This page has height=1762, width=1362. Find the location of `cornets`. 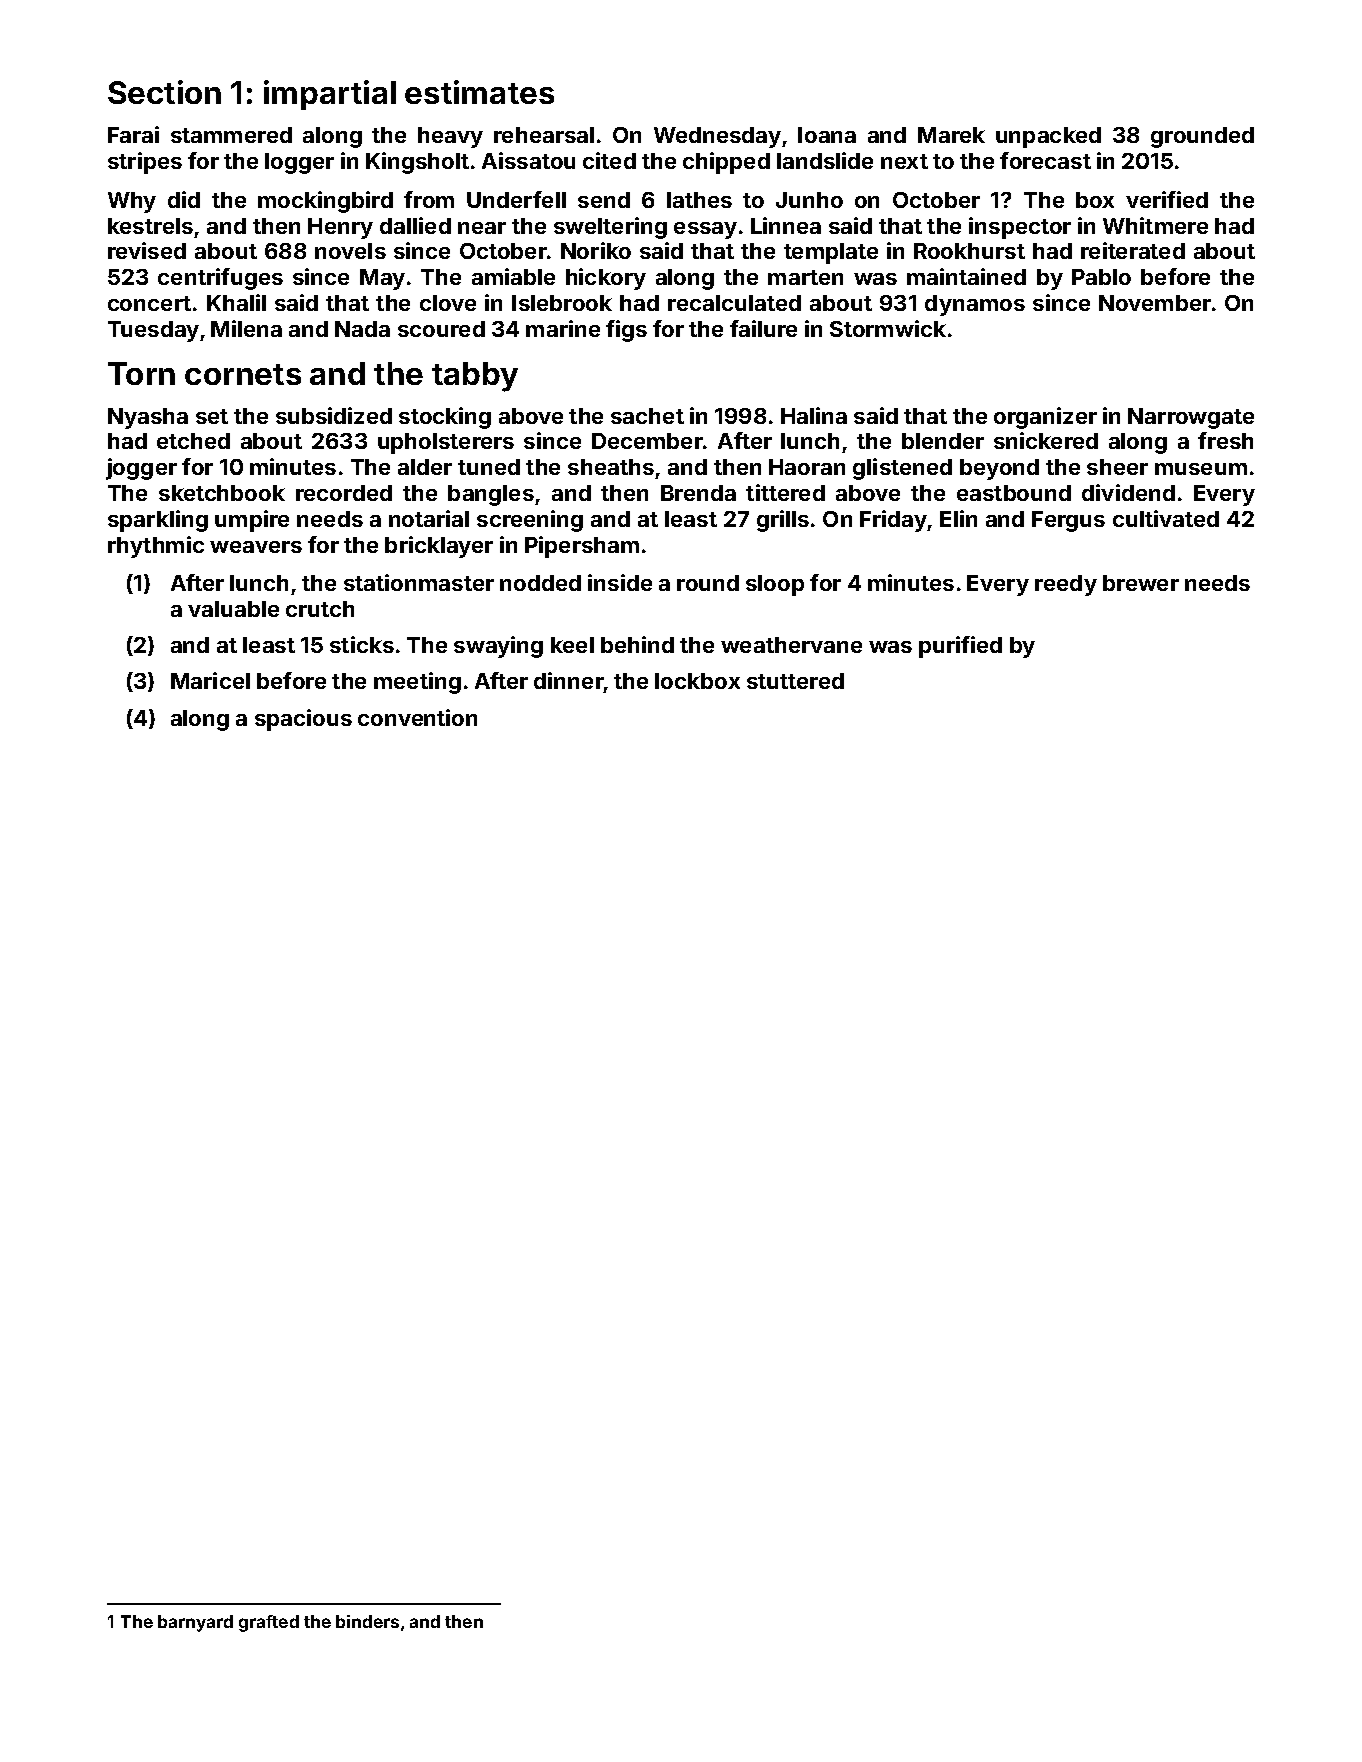

cornets is located at coordinates (243, 374).
